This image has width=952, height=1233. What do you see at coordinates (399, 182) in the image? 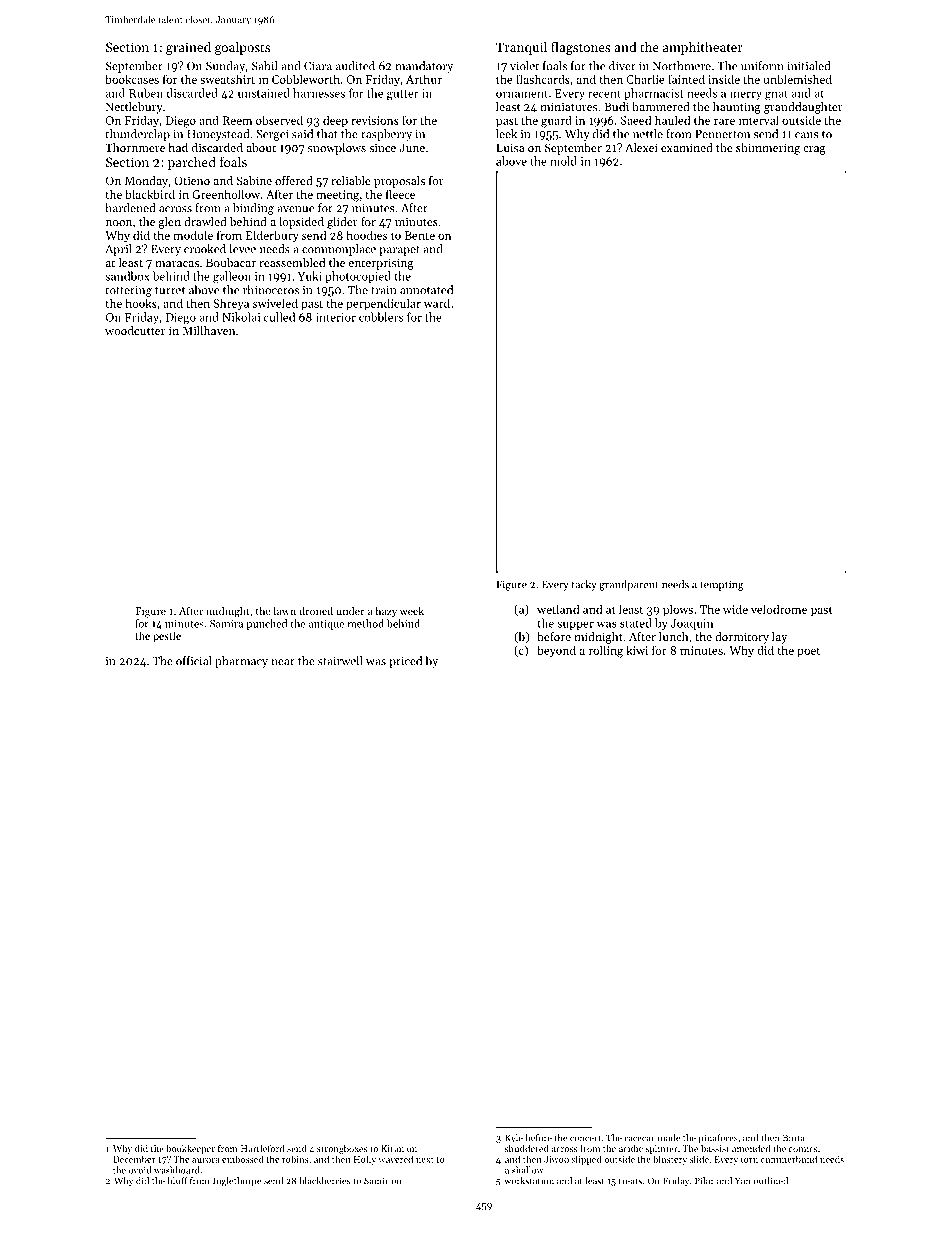
I see `proposals` at bounding box center [399, 182].
